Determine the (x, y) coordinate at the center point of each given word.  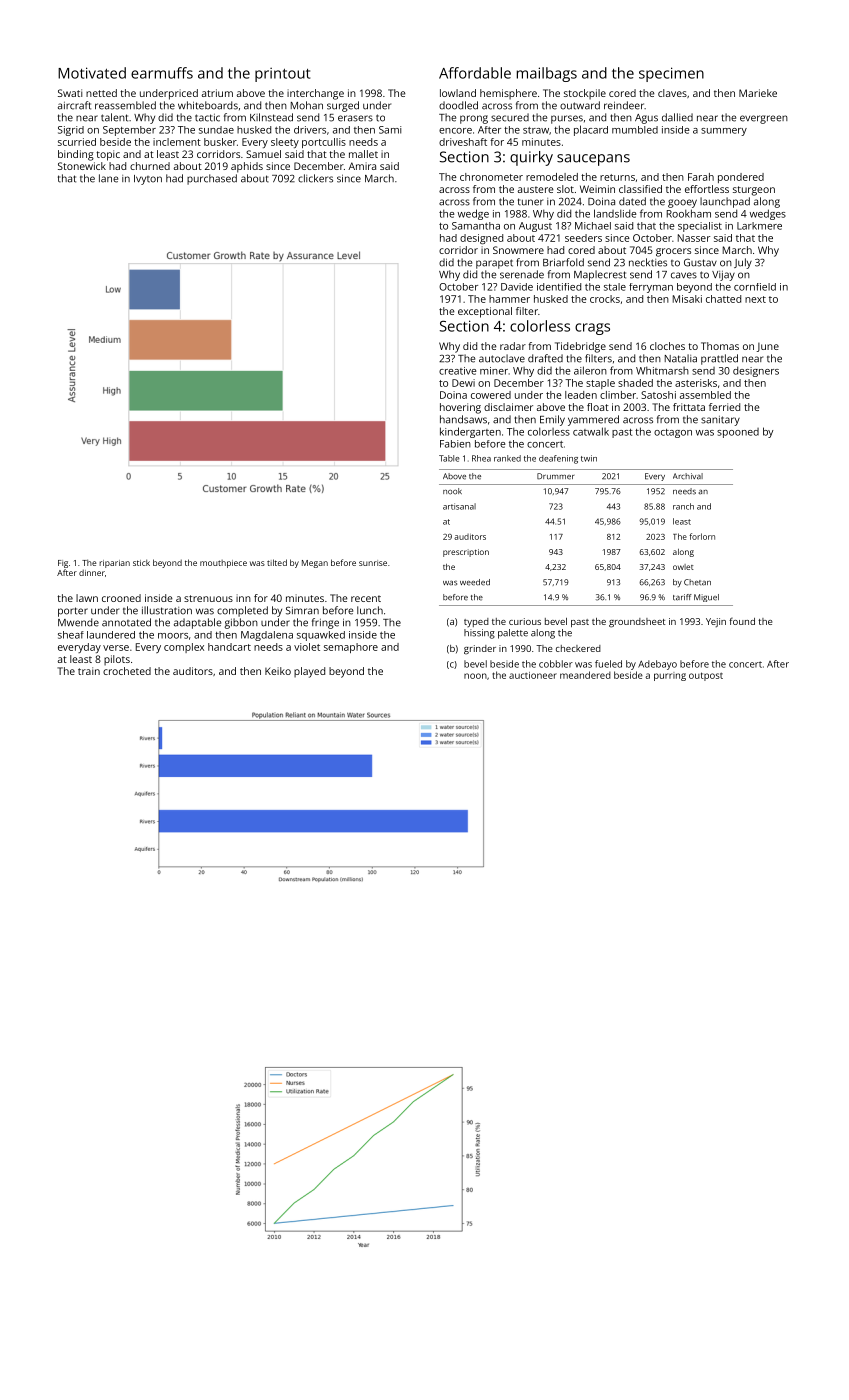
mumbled (635, 130)
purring (670, 676)
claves (672, 93)
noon (475, 676)
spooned (738, 433)
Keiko (278, 671)
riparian (114, 564)
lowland (458, 93)
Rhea (481, 458)
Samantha (476, 226)
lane (108, 178)
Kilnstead (271, 117)
